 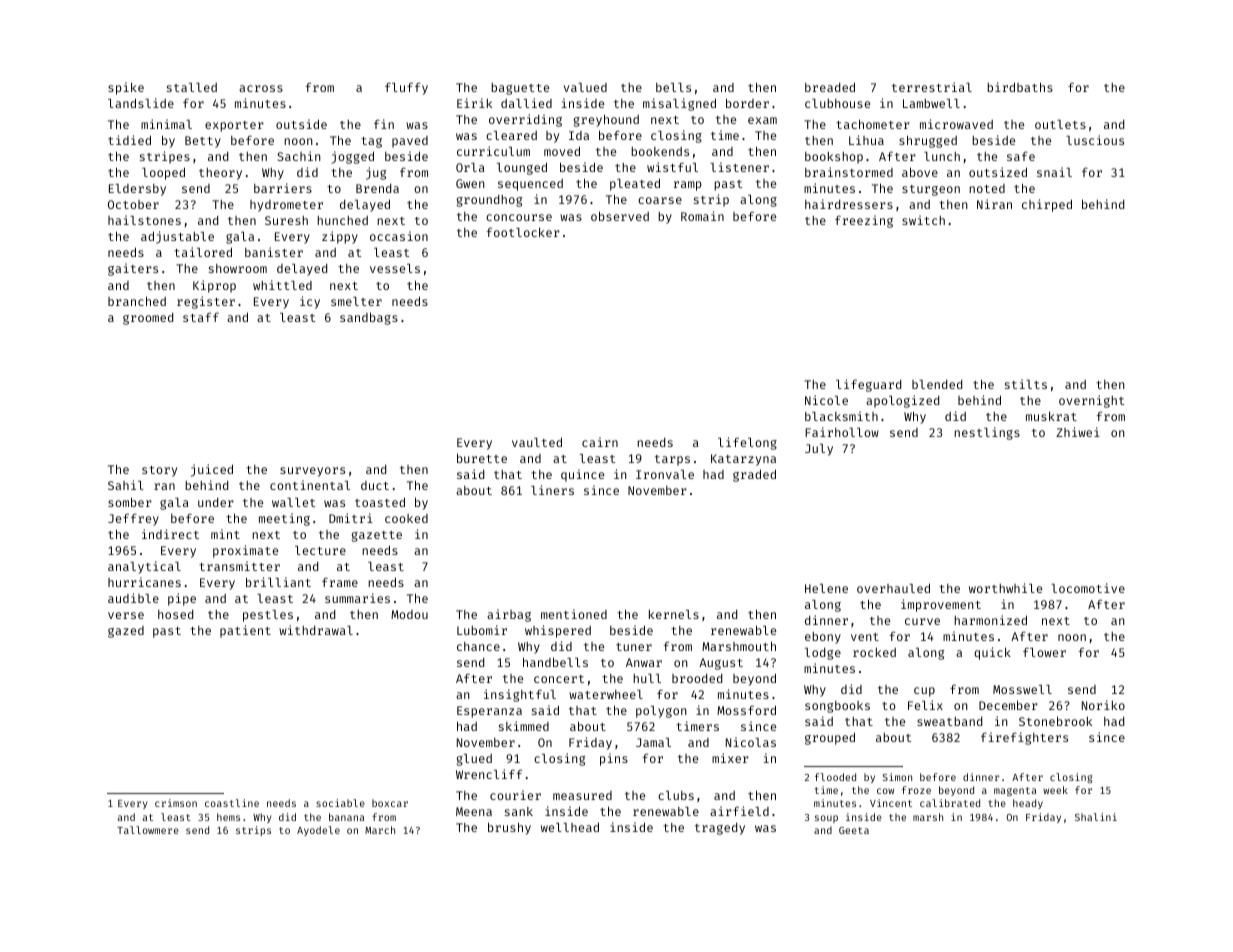 I want to click on liners, so click(x=552, y=490).
